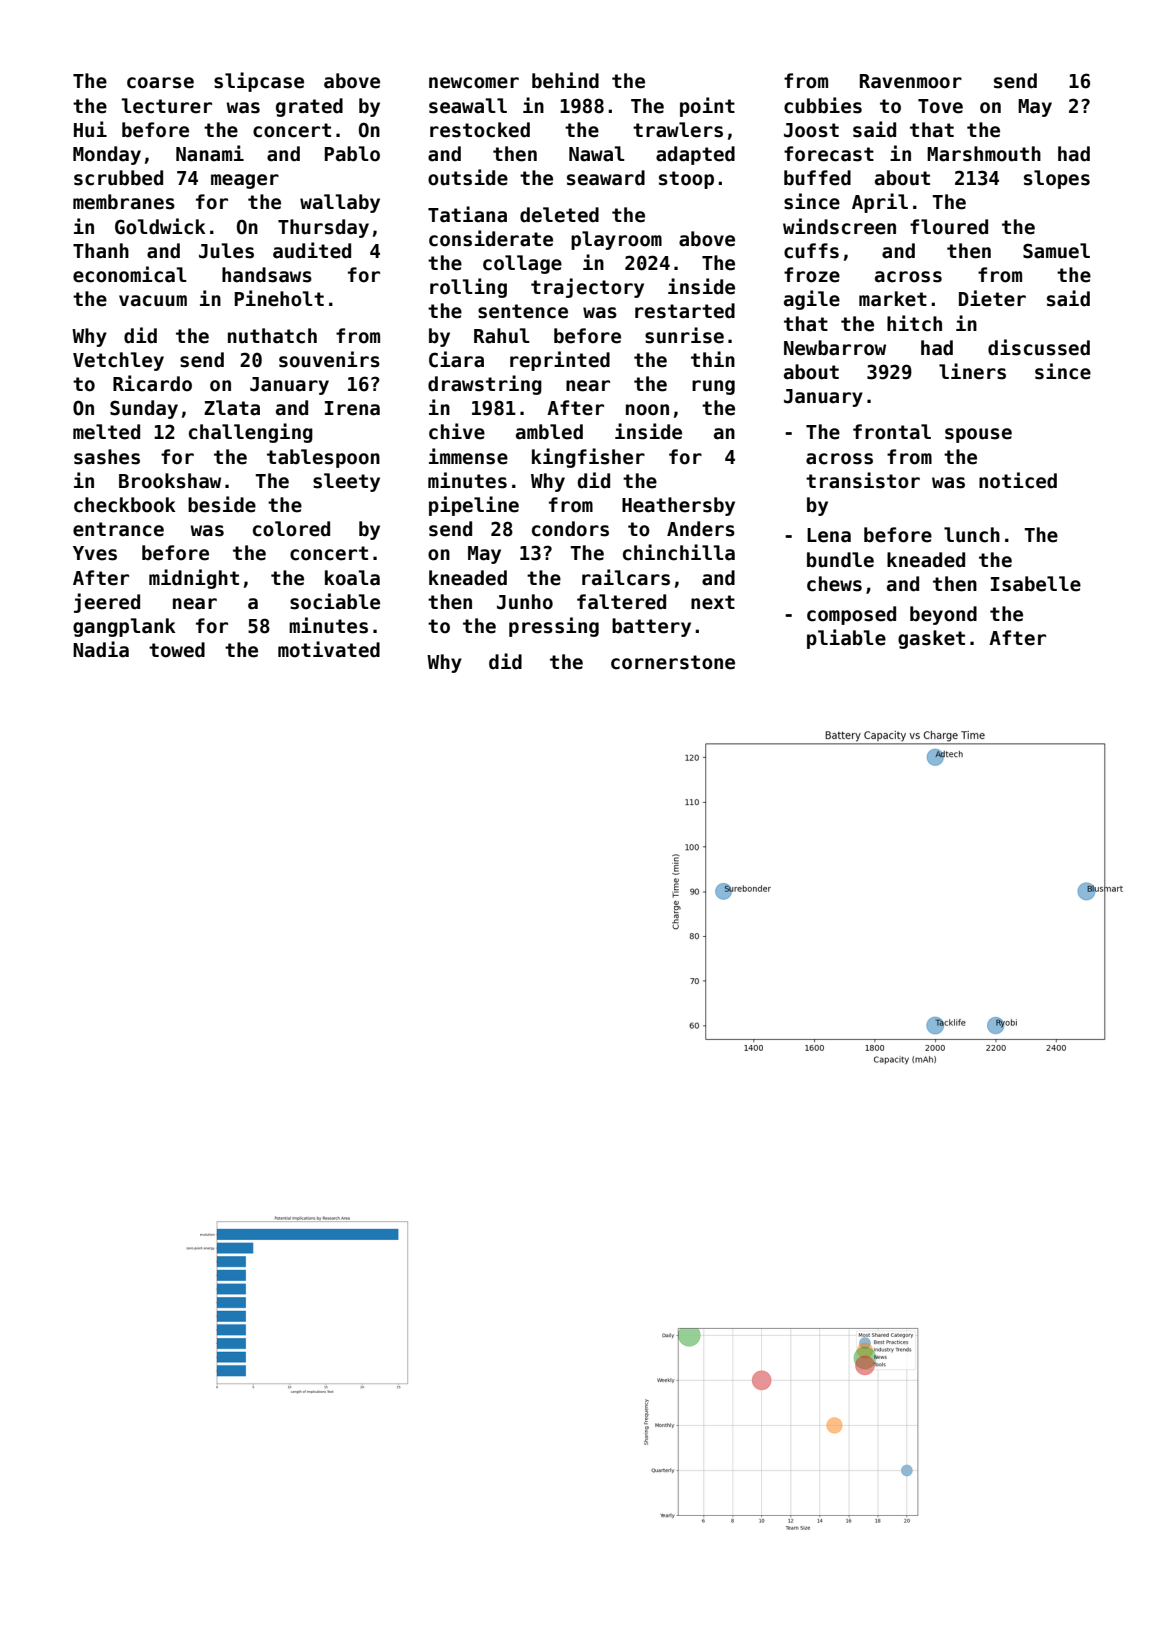 The height and width of the page is (1646, 1164). Describe the element at coordinates (130, 274) in the page. I see `economical` at that location.
